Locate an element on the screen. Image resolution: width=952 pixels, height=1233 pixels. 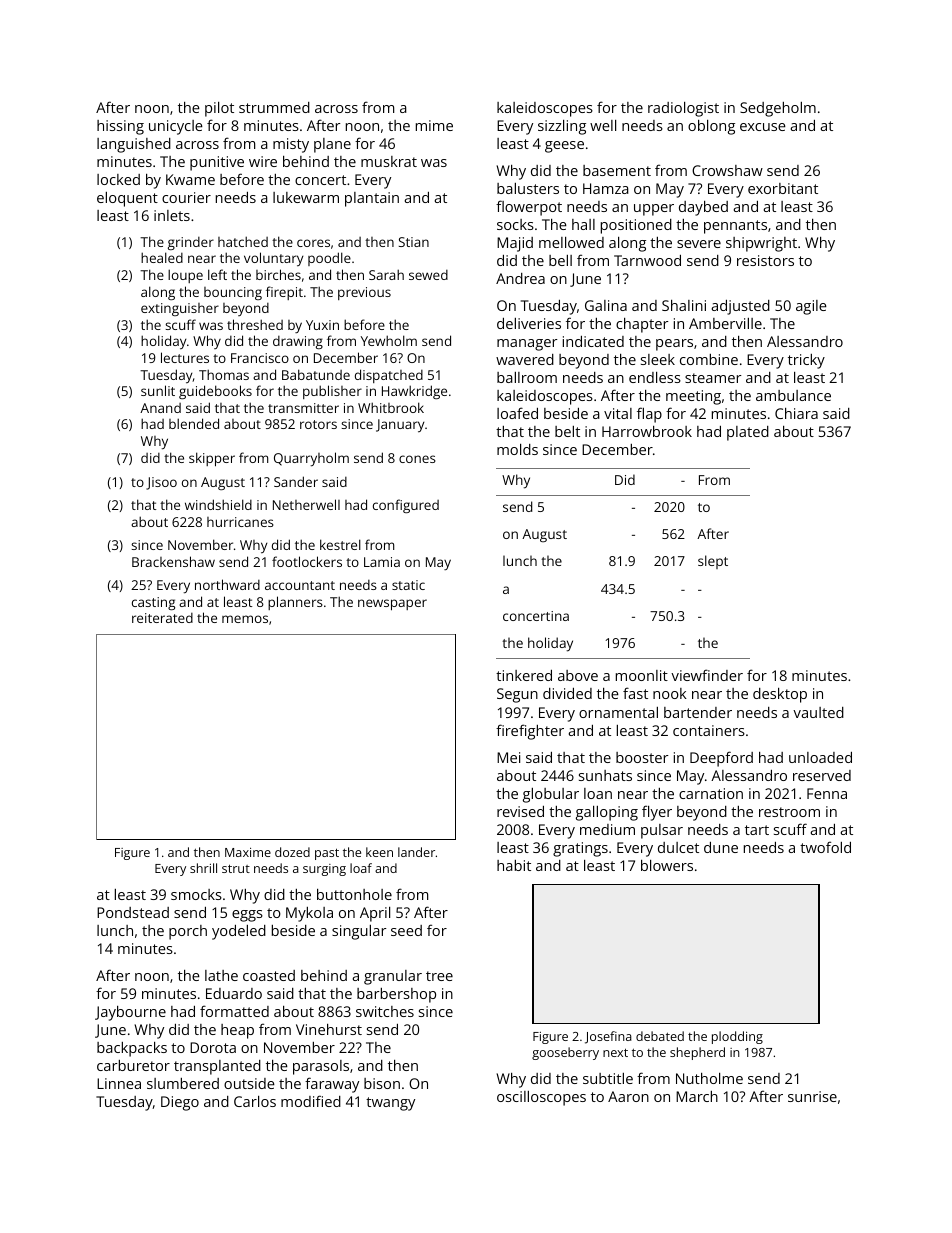
extinguisher is located at coordinates (180, 309).
